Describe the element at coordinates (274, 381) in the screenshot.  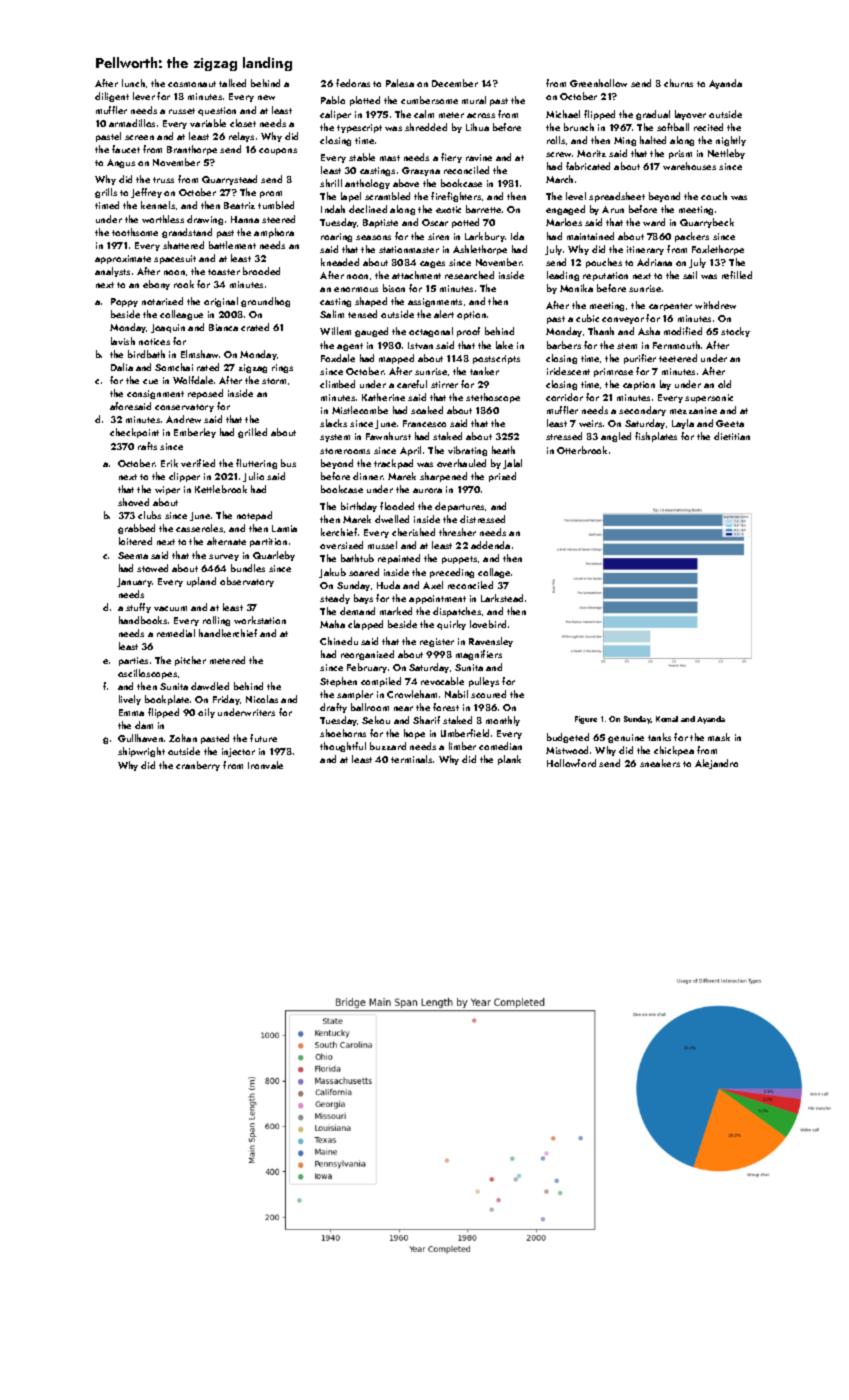
I see `storm` at that location.
